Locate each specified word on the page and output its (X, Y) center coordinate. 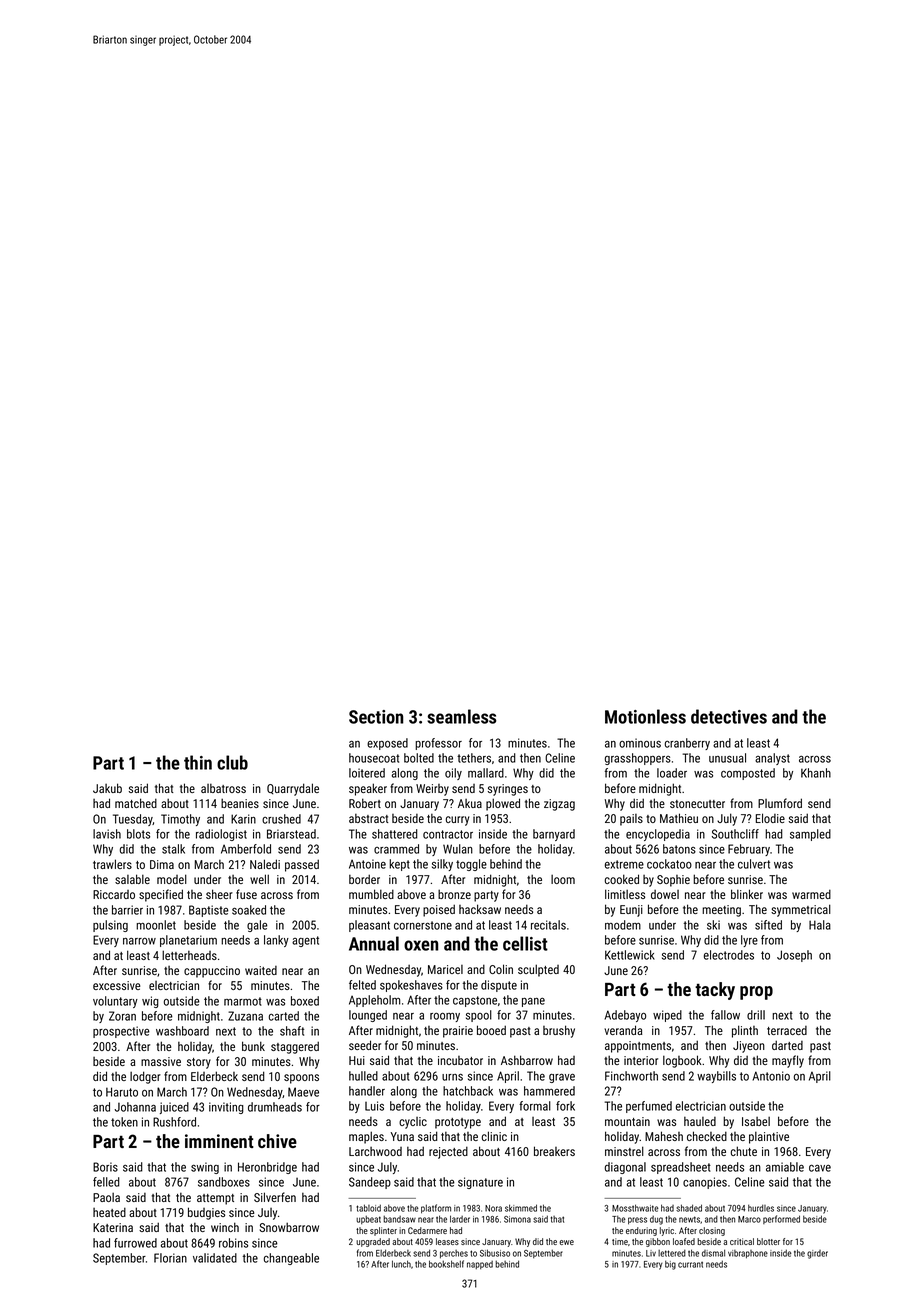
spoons (301, 1079)
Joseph (794, 956)
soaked (249, 910)
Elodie (770, 818)
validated (215, 1258)
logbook (682, 1061)
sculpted (538, 970)
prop (756, 993)
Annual (374, 943)
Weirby (432, 790)
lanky (276, 941)
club (232, 762)
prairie (458, 1032)
